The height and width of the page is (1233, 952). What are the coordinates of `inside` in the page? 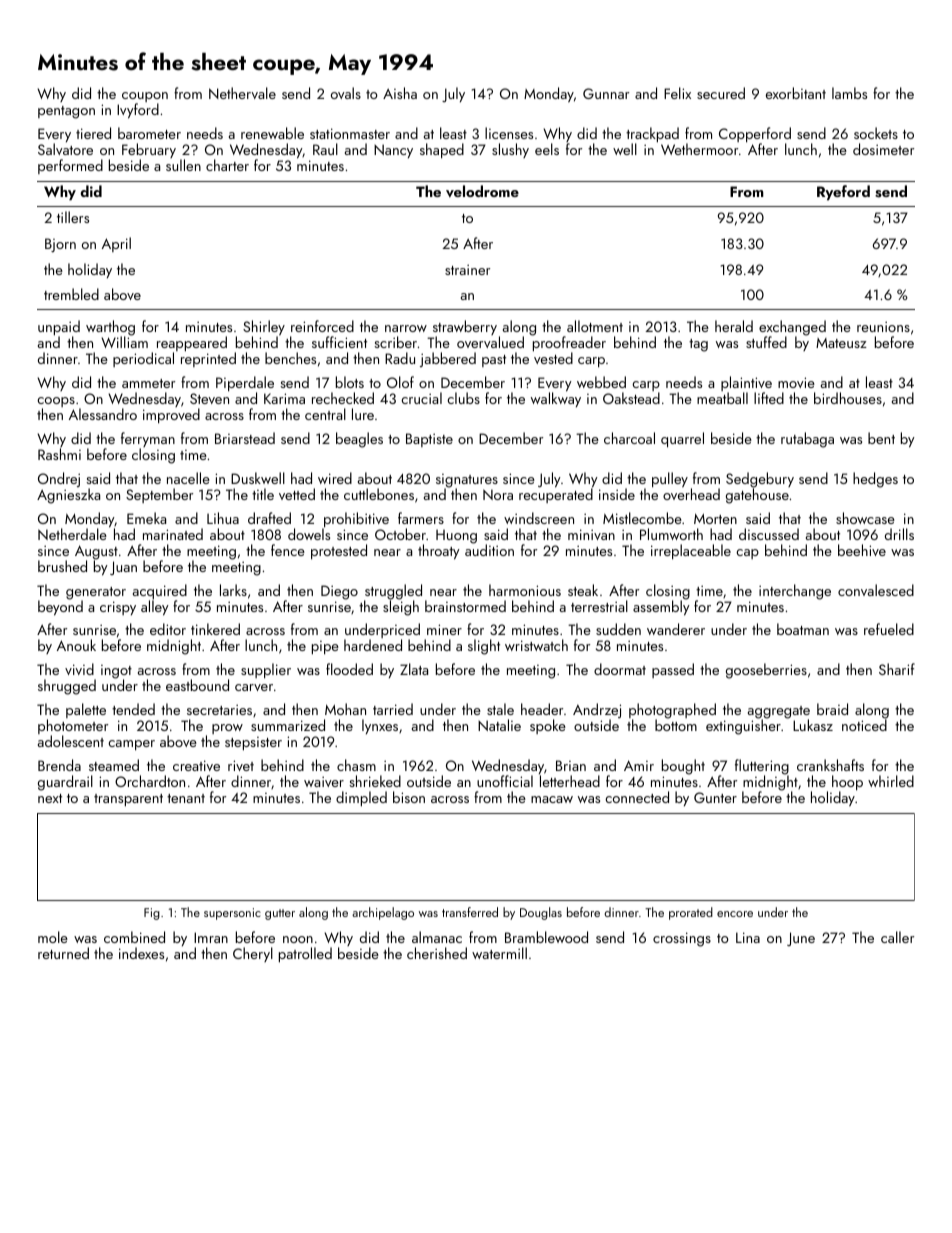 It's located at (617, 494).
